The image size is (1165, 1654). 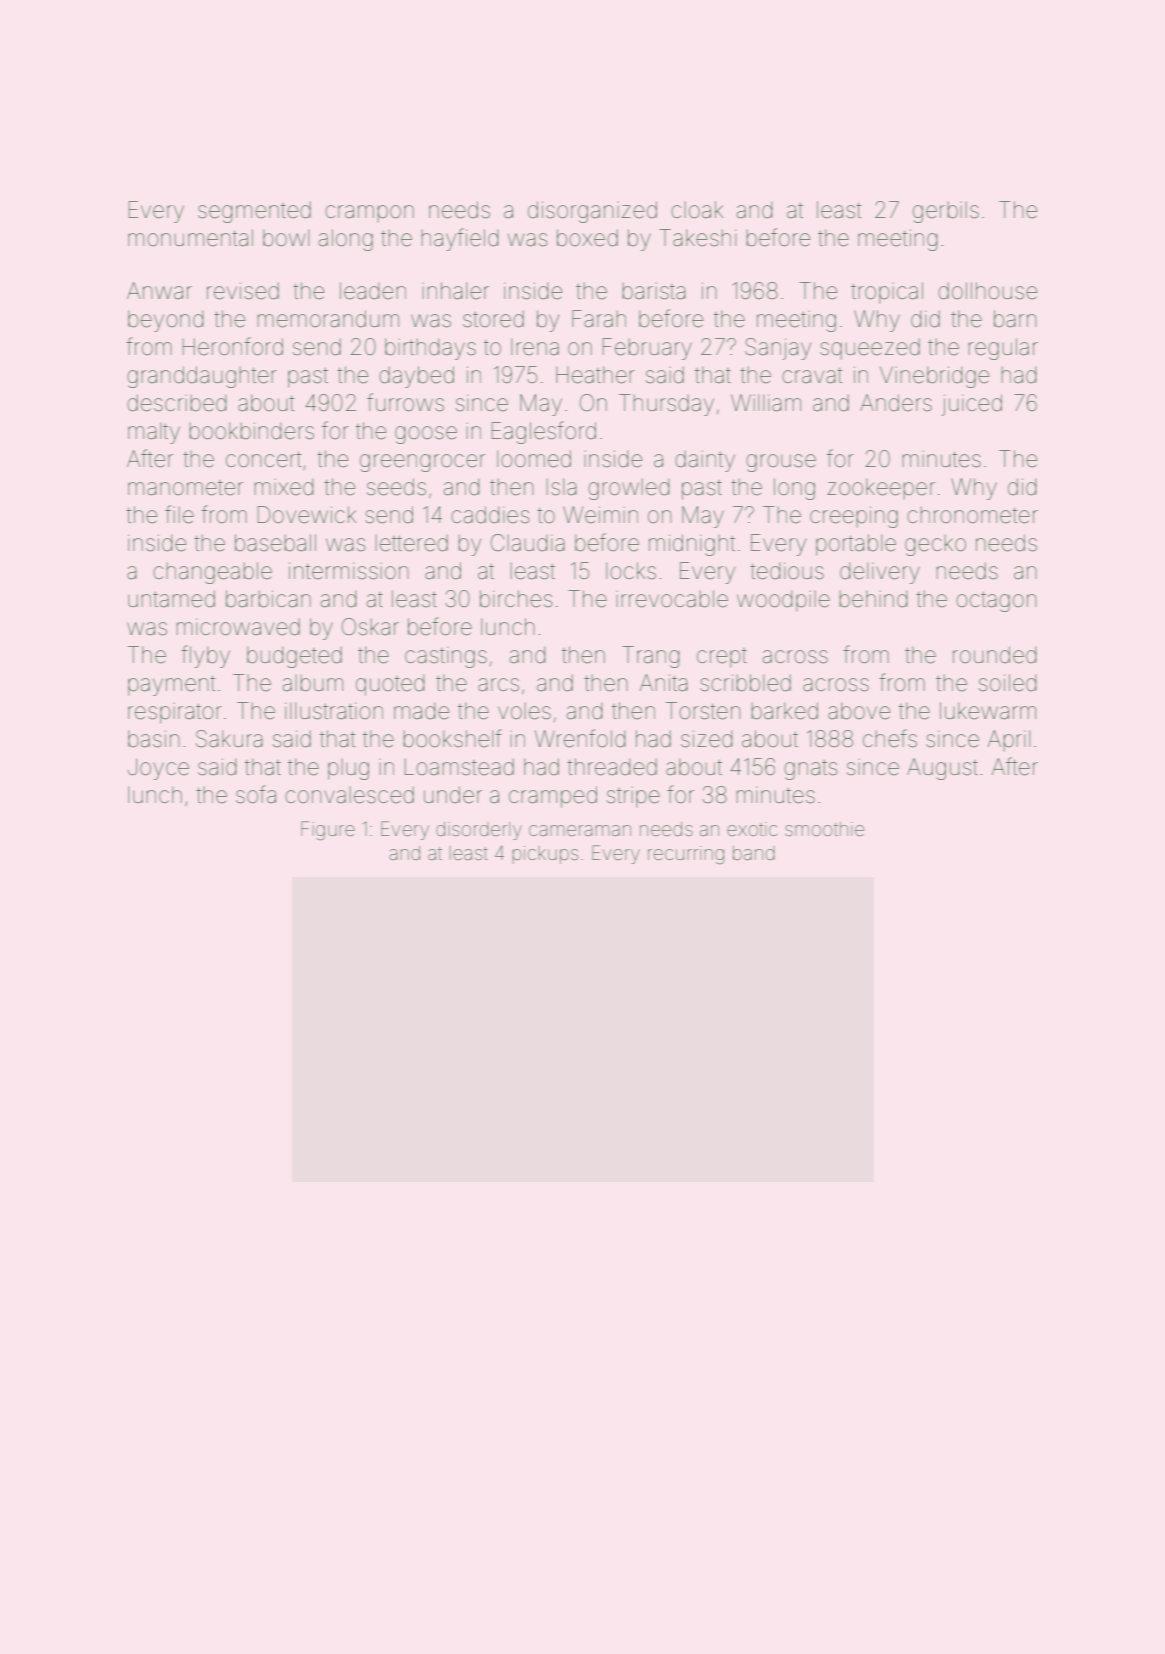 I want to click on band, so click(x=754, y=853).
